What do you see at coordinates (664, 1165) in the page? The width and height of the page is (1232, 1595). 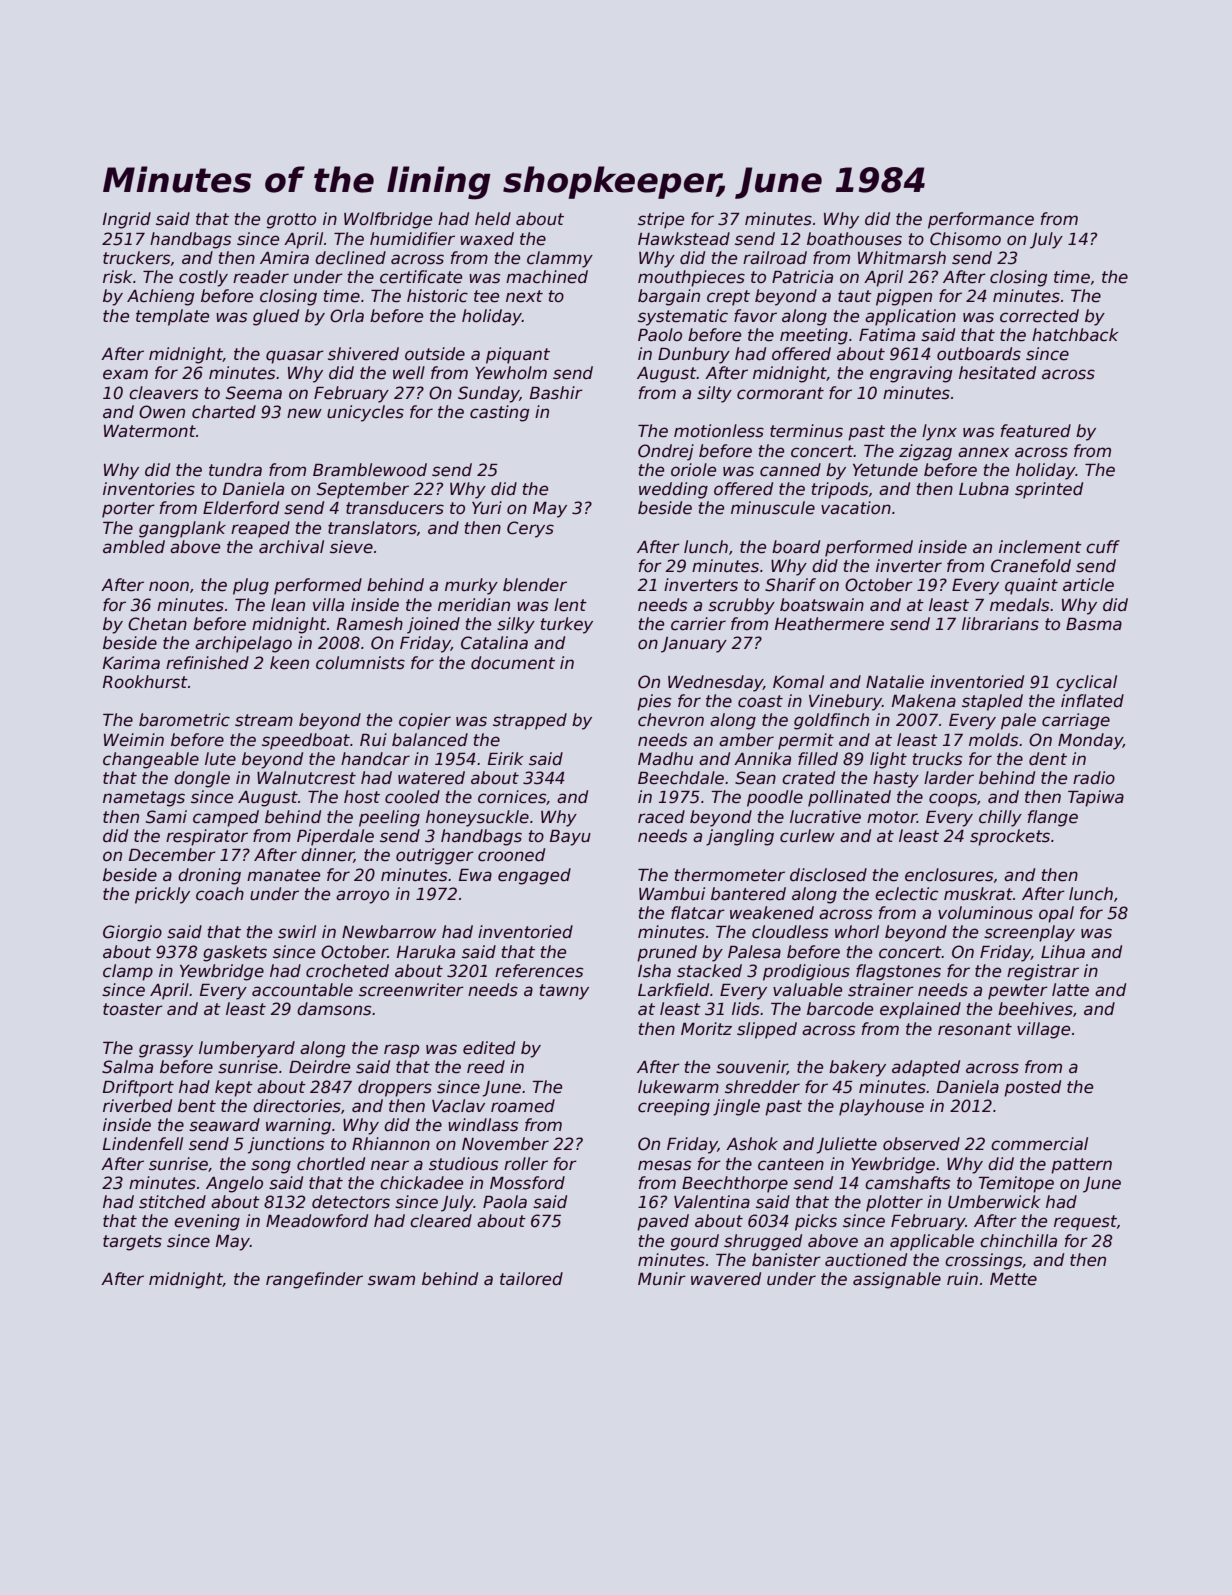 I see `mesas` at bounding box center [664, 1165].
